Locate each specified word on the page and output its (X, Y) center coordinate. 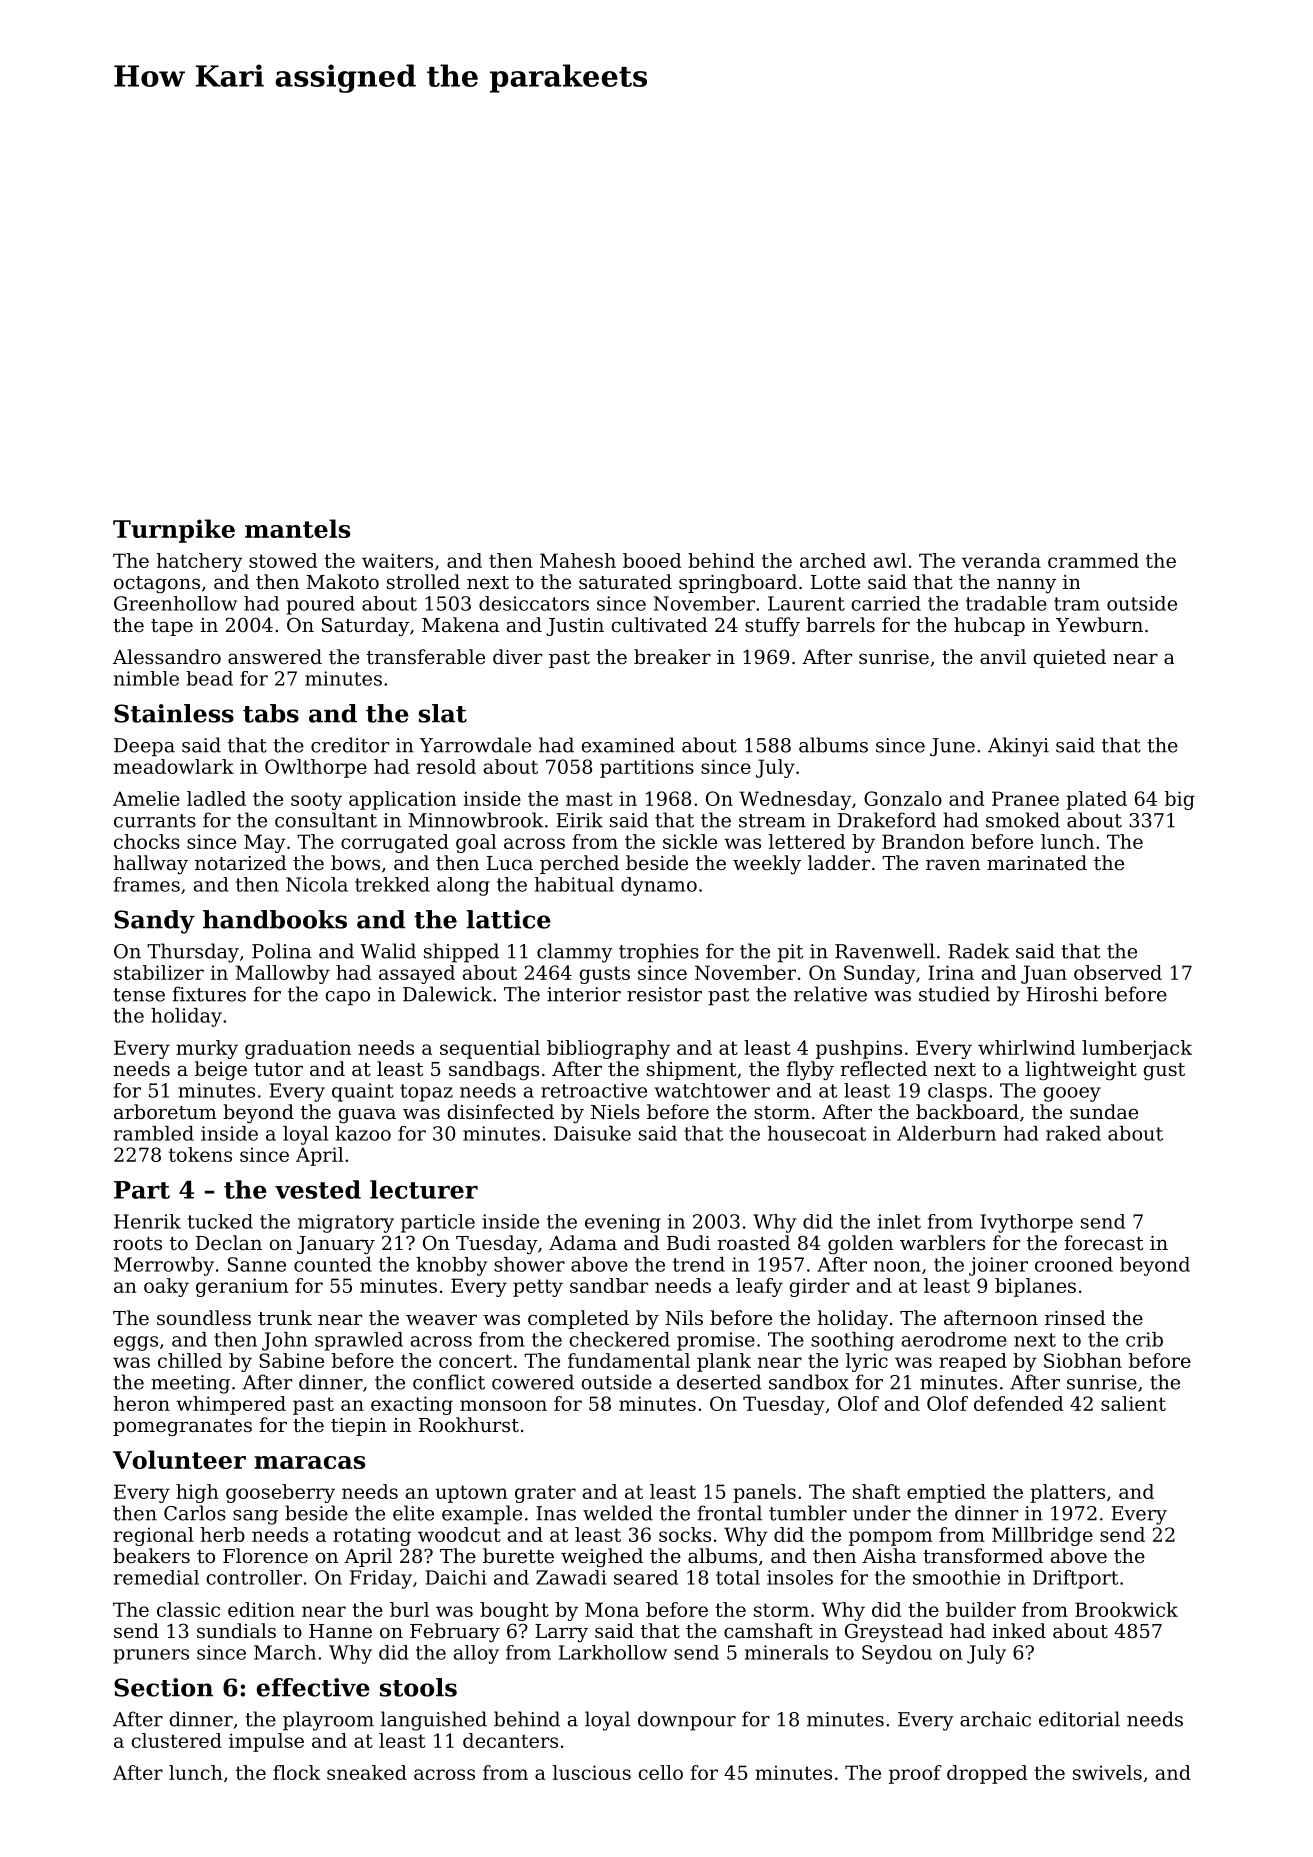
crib (1144, 1339)
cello (660, 1772)
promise (716, 1341)
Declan (229, 1242)
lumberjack (1137, 1049)
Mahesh (578, 560)
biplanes (1035, 1287)
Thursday (193, 953)
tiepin (359, 1427)
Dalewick (447, 994)
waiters (397, 560)
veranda (1001, 560)
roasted (753, 1242)
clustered (176, 1740)
